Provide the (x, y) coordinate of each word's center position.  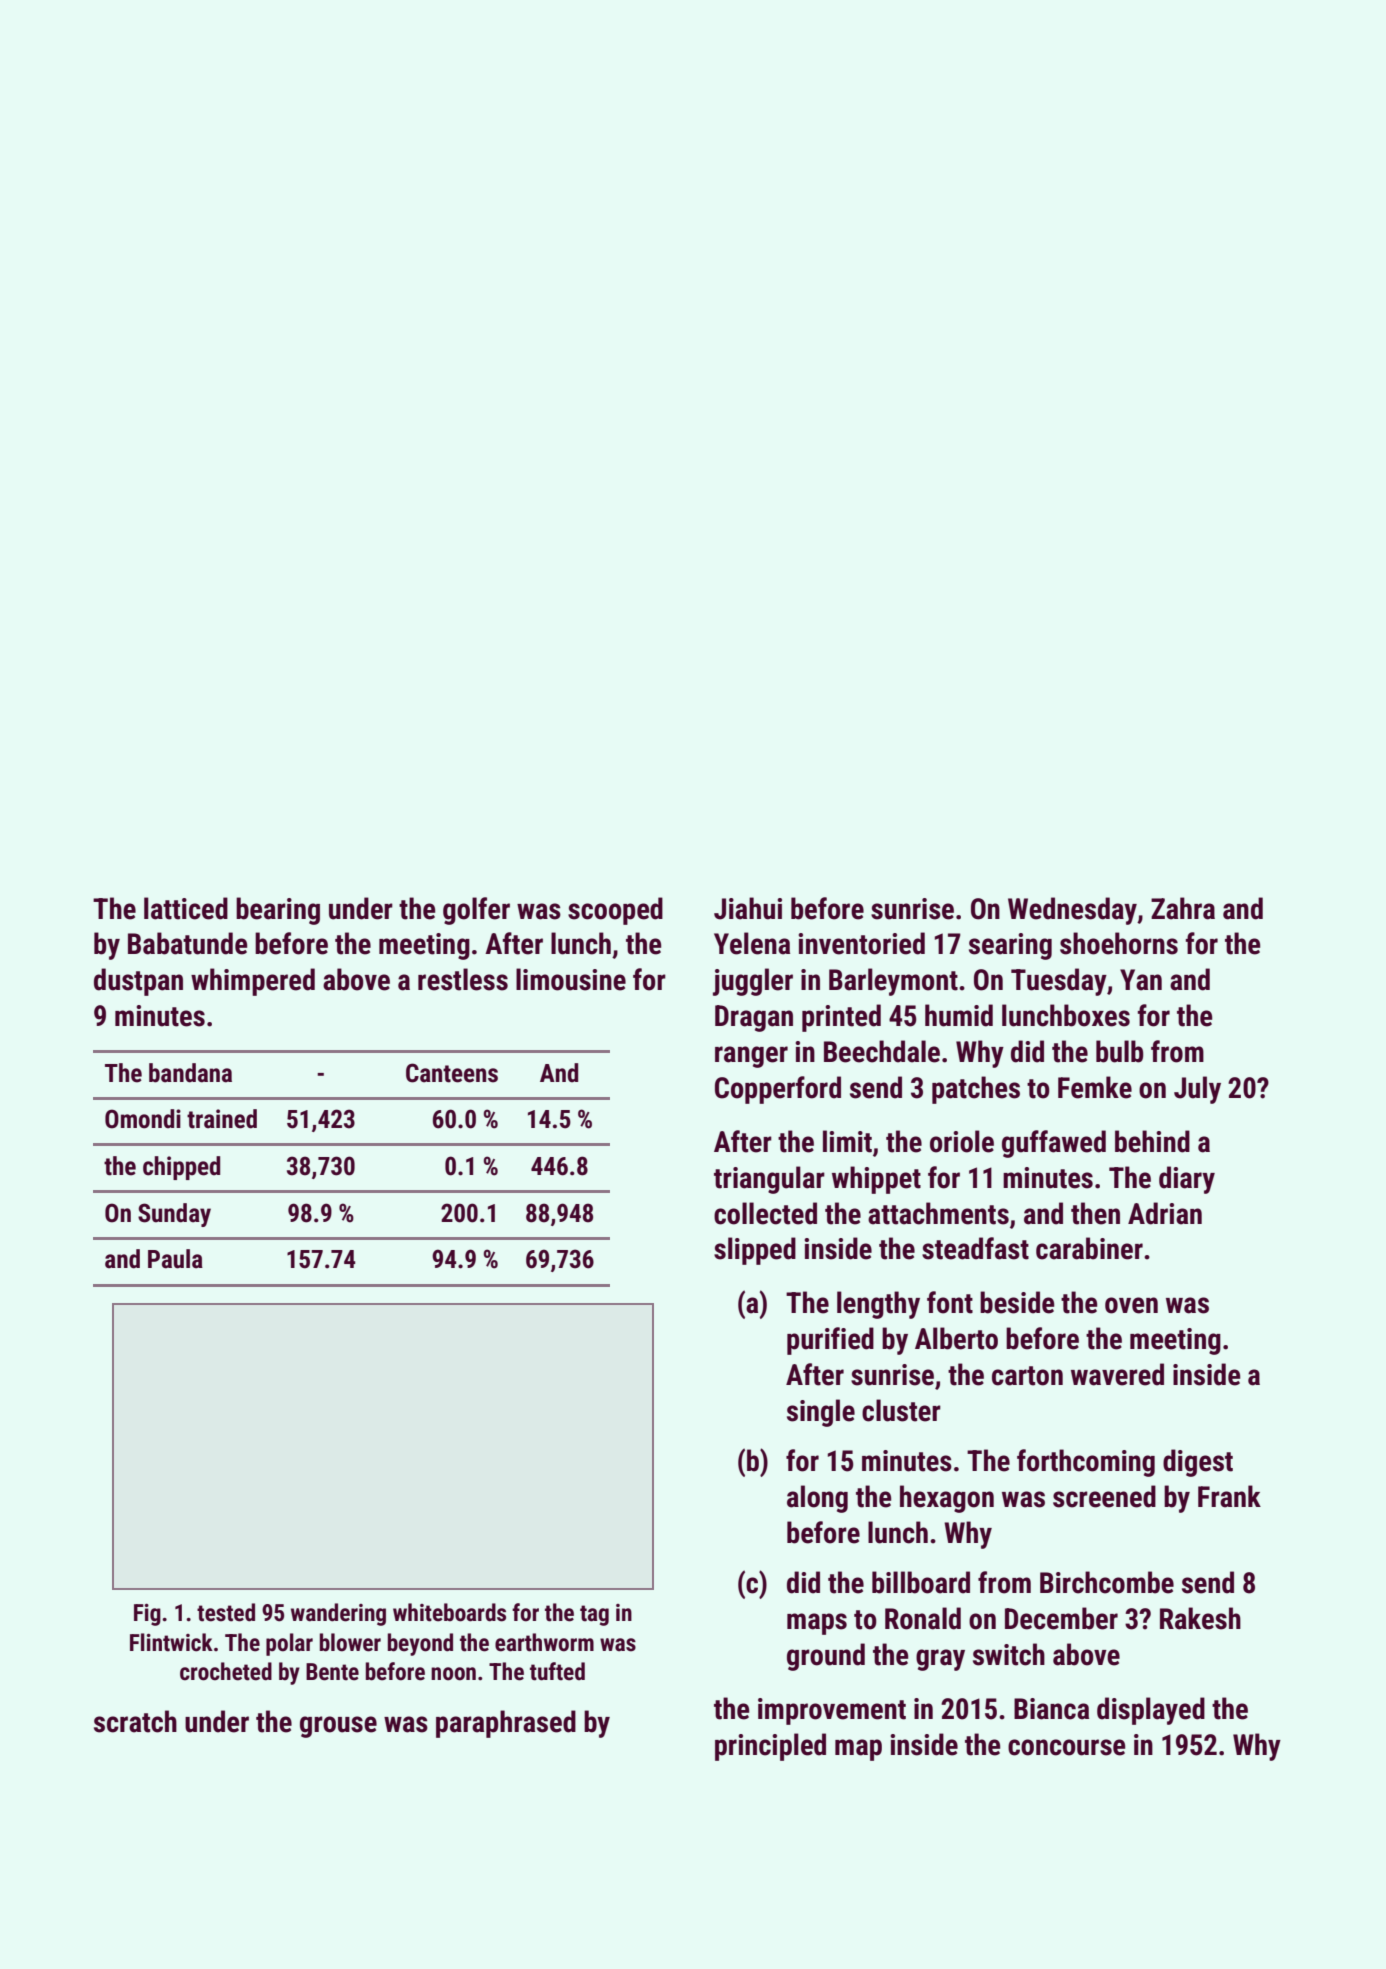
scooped (615, 911)
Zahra (1183, 908)
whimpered (253, 982)
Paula (175, 1259)
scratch (135, 1721)
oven (1131, 1305)
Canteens (452, 1073)
